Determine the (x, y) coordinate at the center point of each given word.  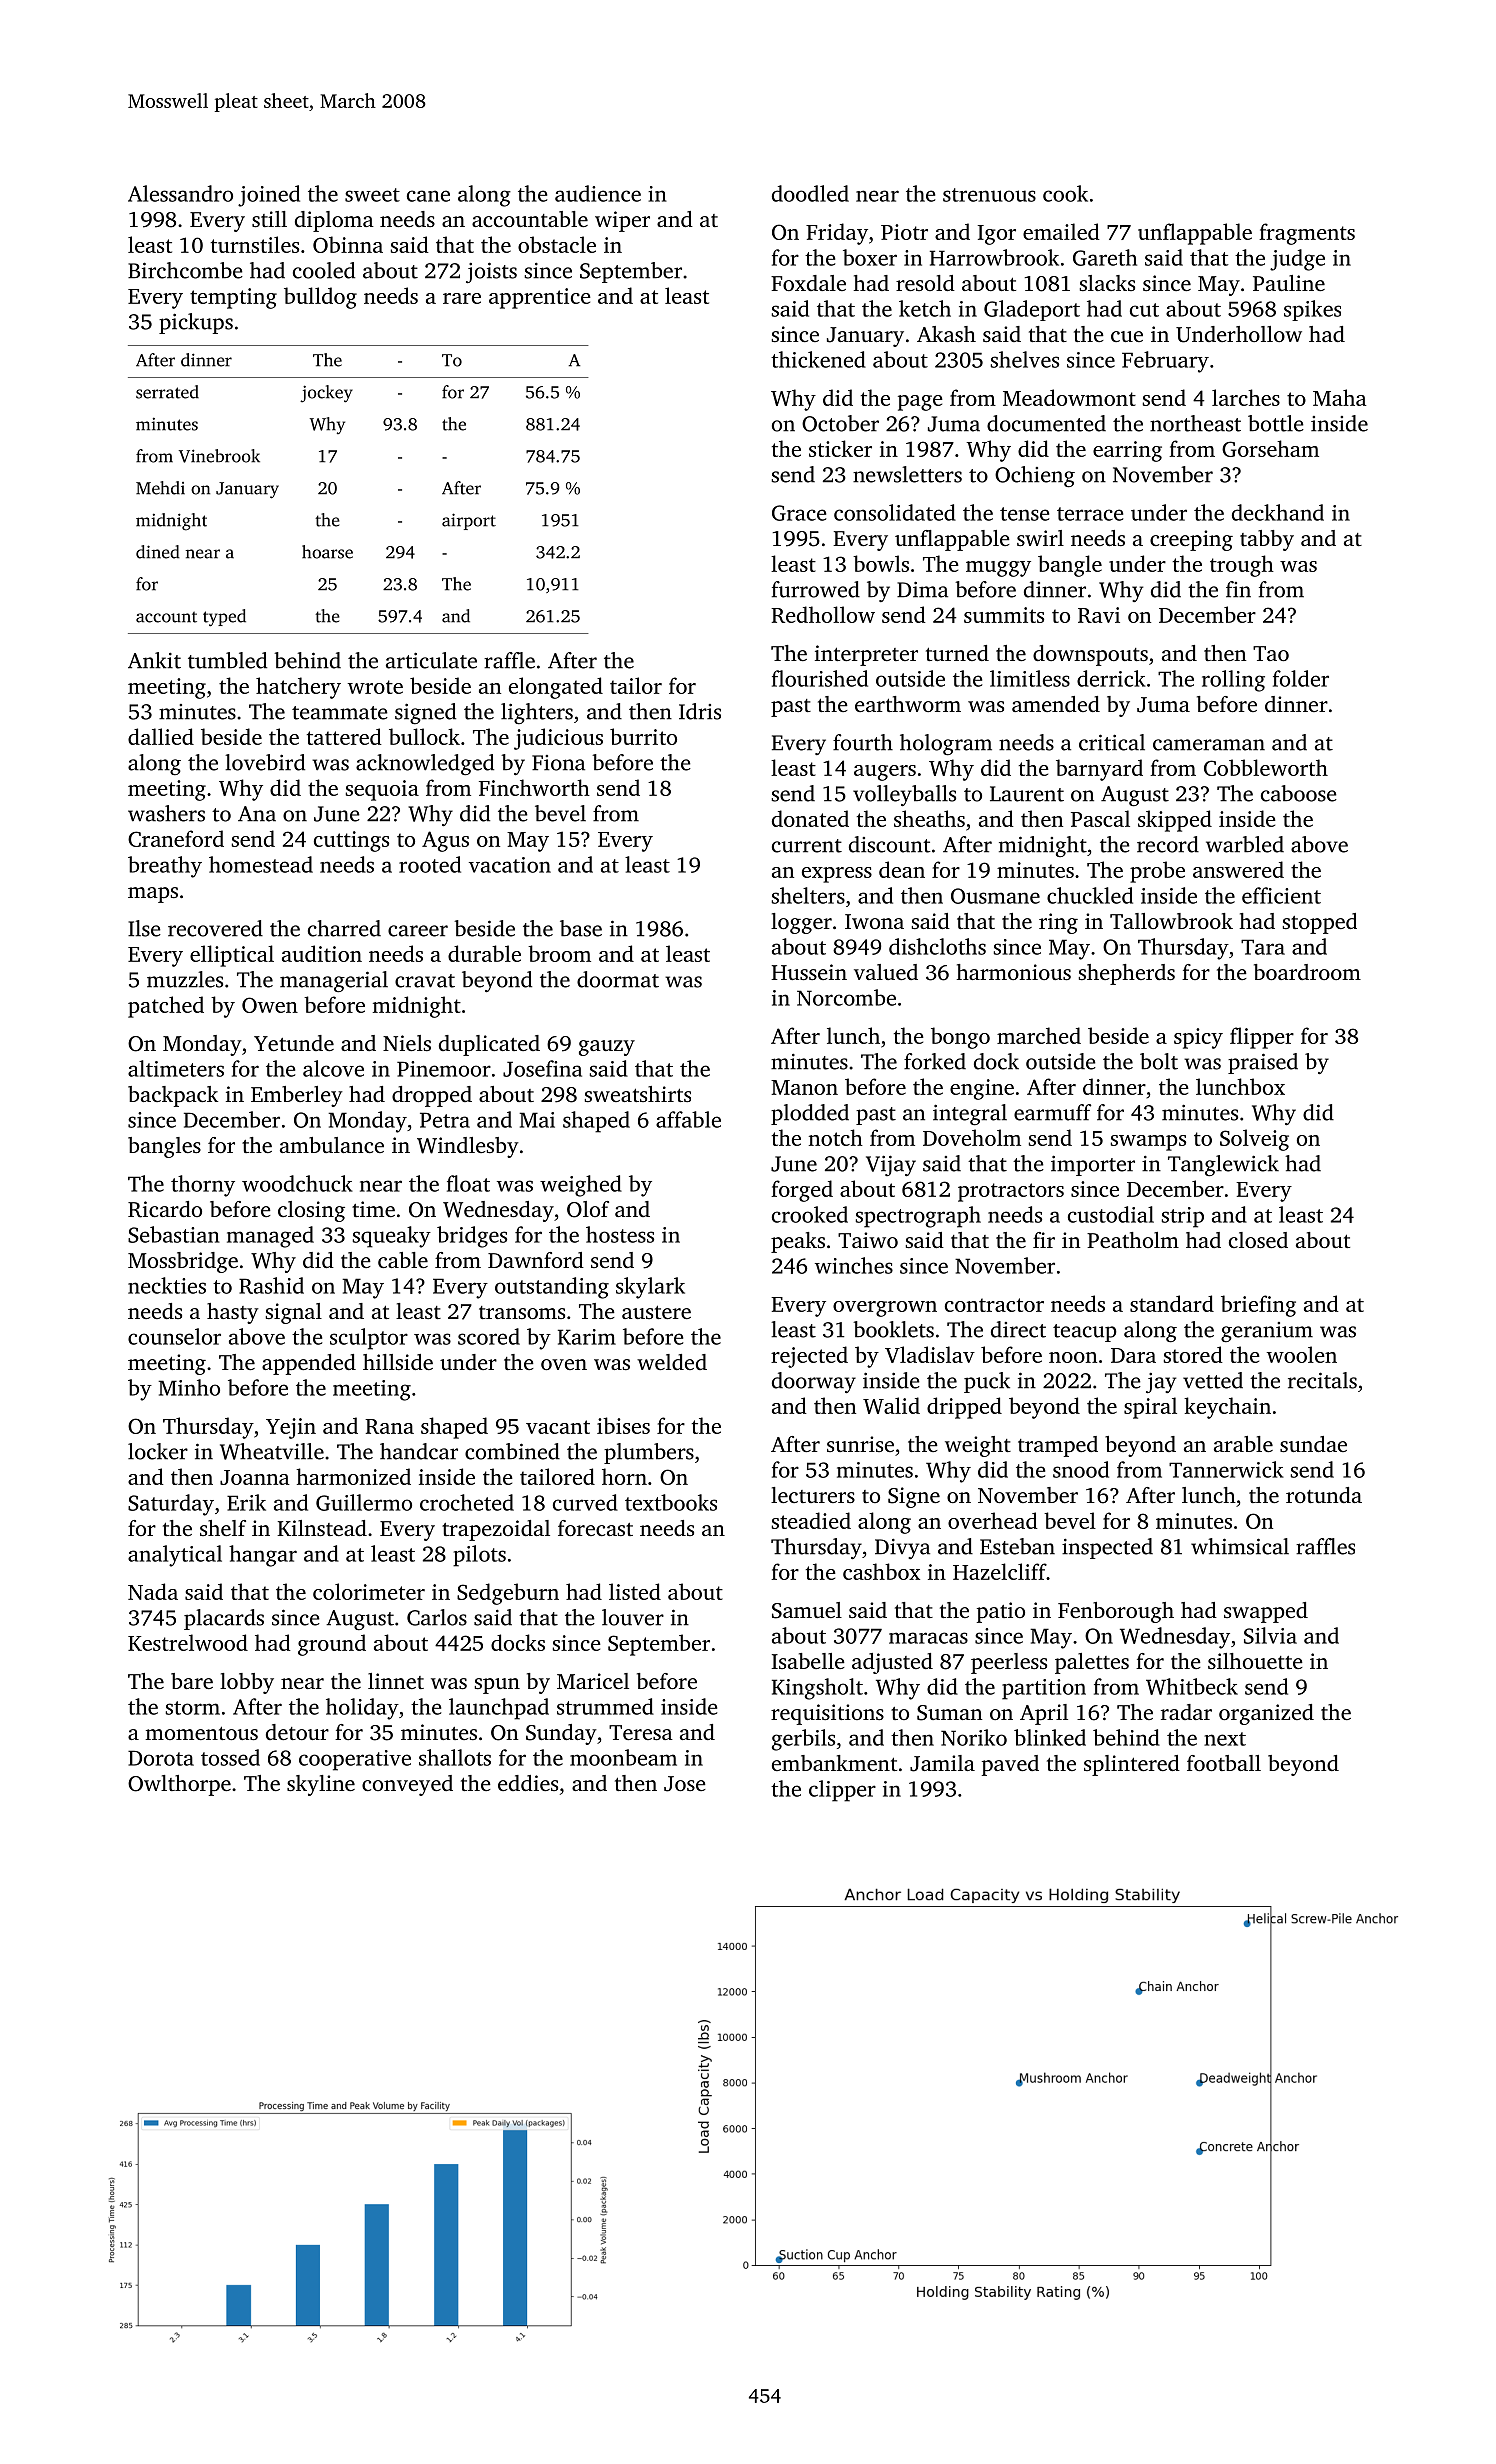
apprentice (540, 298)
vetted (1213, 1380)
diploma (334, 221)
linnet (396, 1681)
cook (1065, 193)
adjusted (892, 1663)
